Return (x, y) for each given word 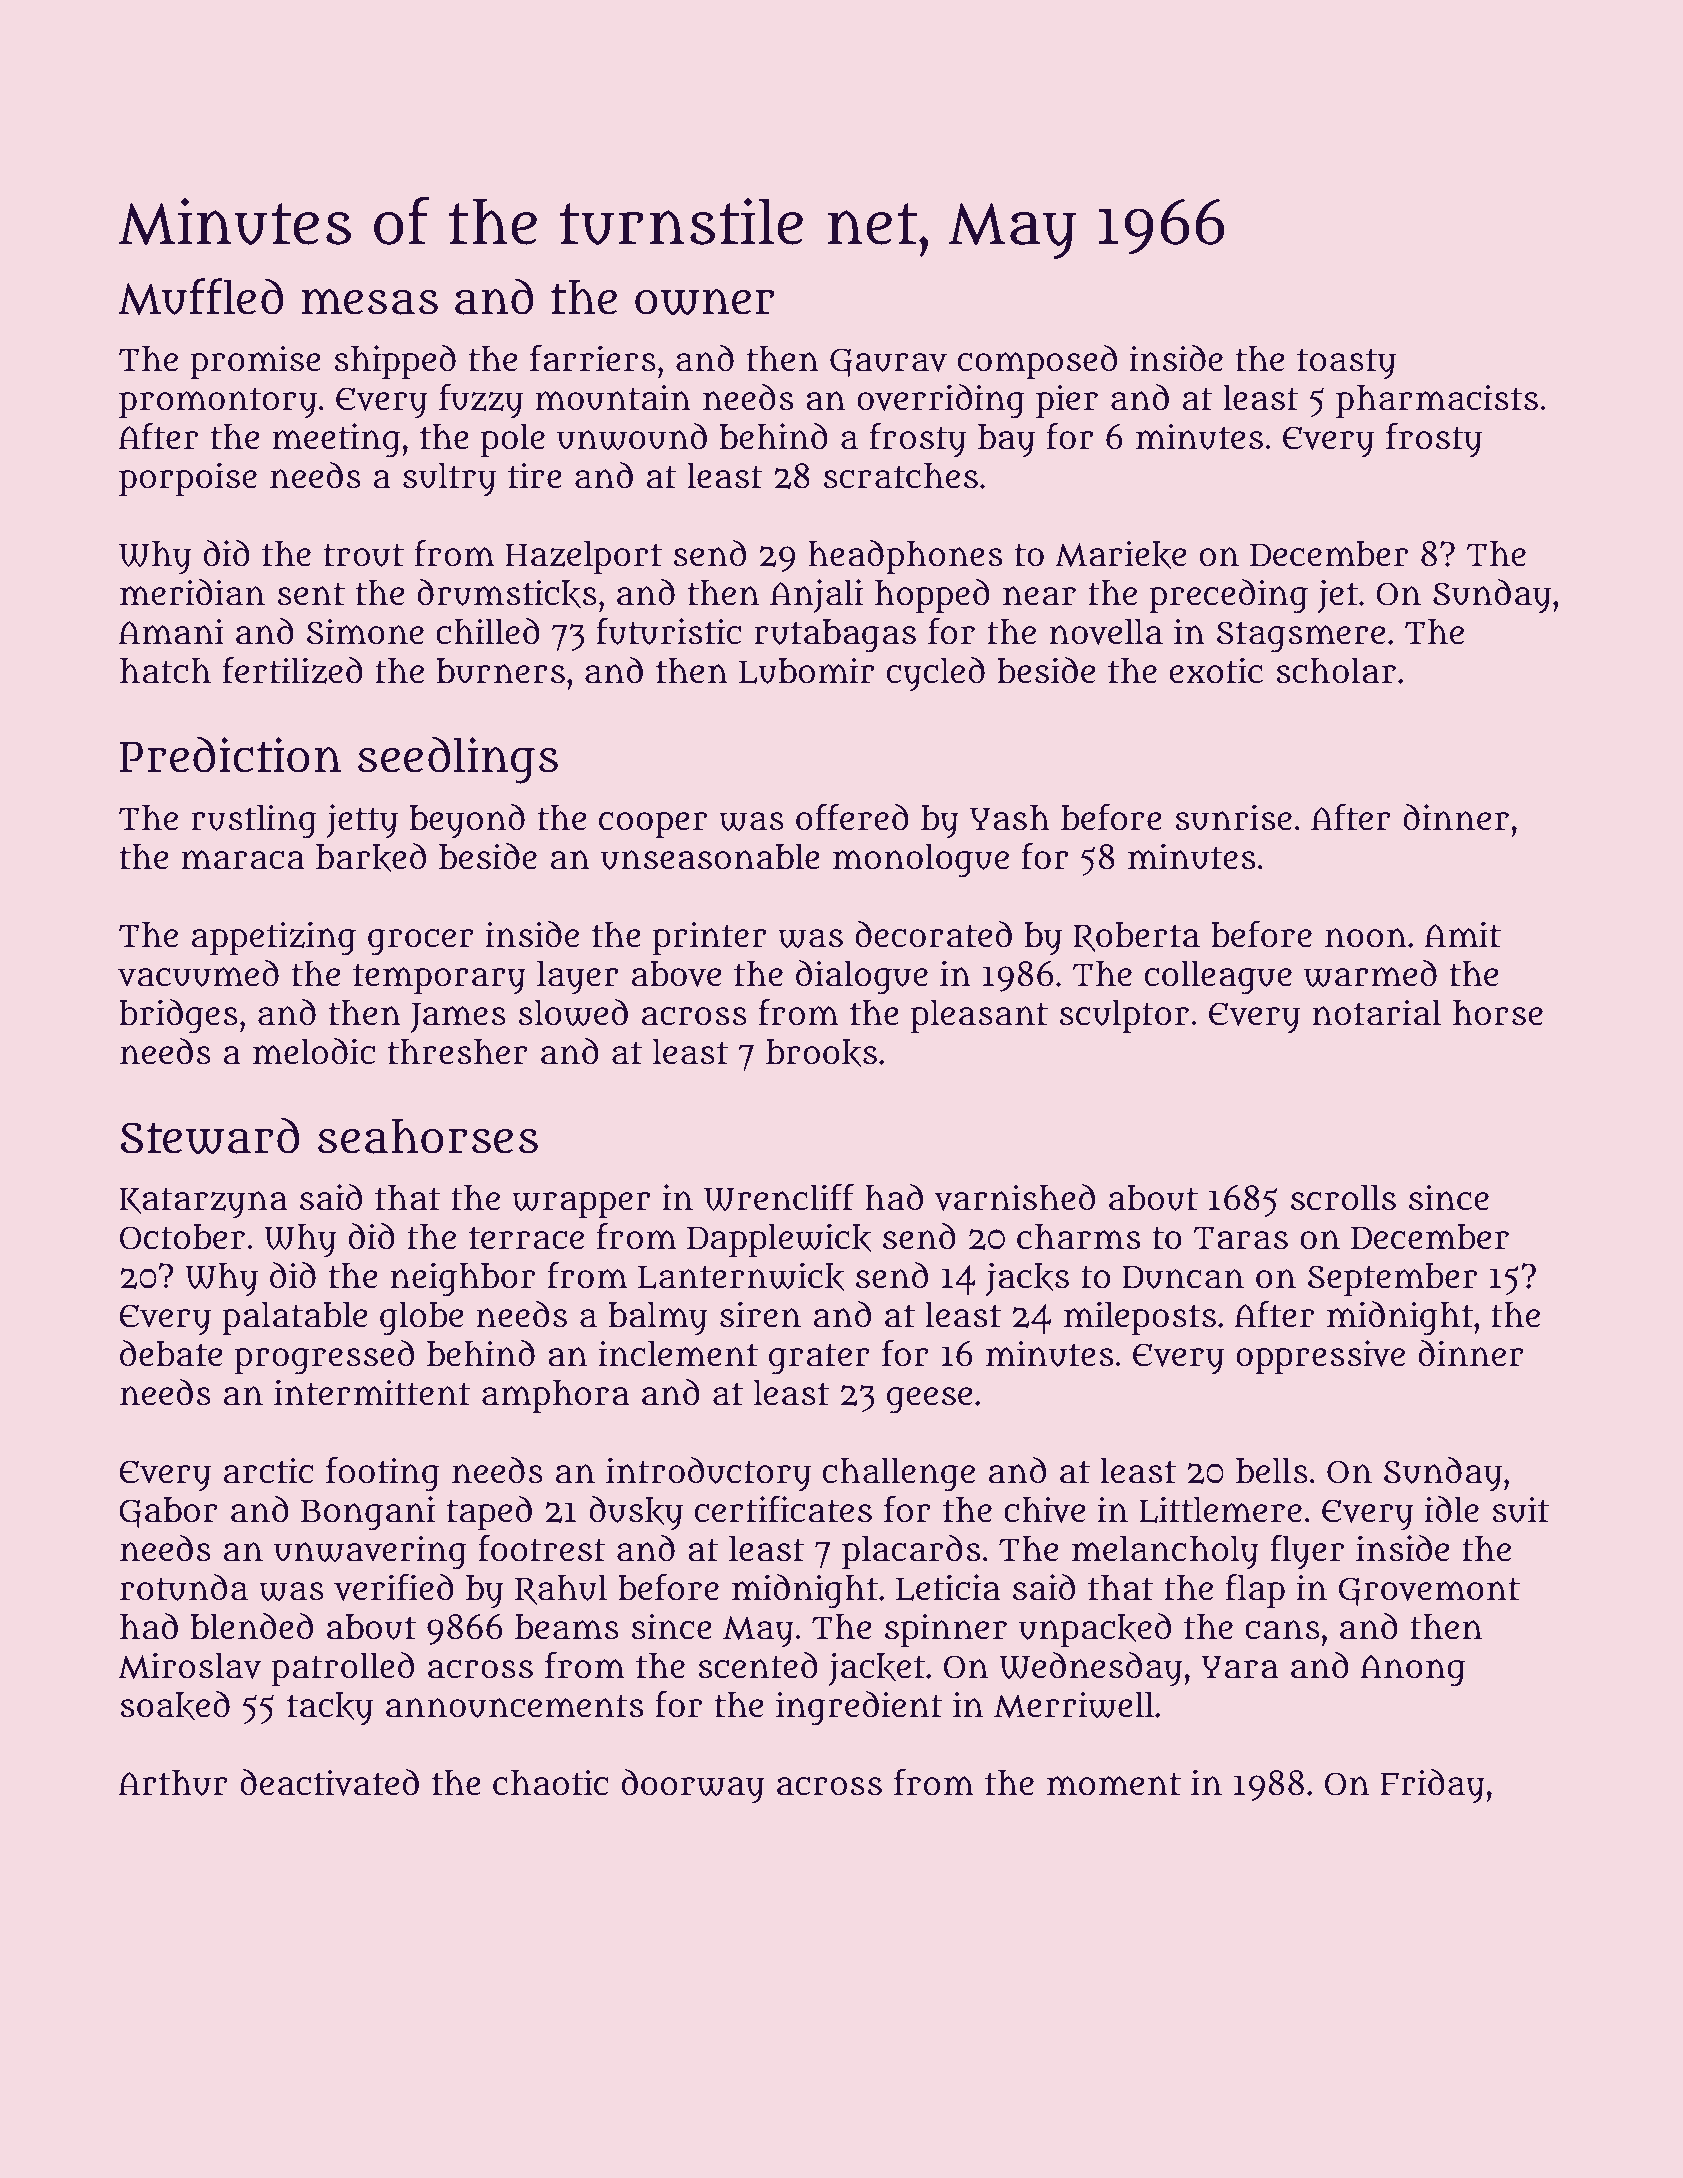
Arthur (173, 1783)
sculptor (1124, 1016)
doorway (693, 1786)
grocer (421, 942)
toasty (1346, 364)
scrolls (1343, 1198)
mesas (370, 301)
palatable (294, 1318)
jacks (1027, 1279)
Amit (1463, 934)
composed (1037, 362)
